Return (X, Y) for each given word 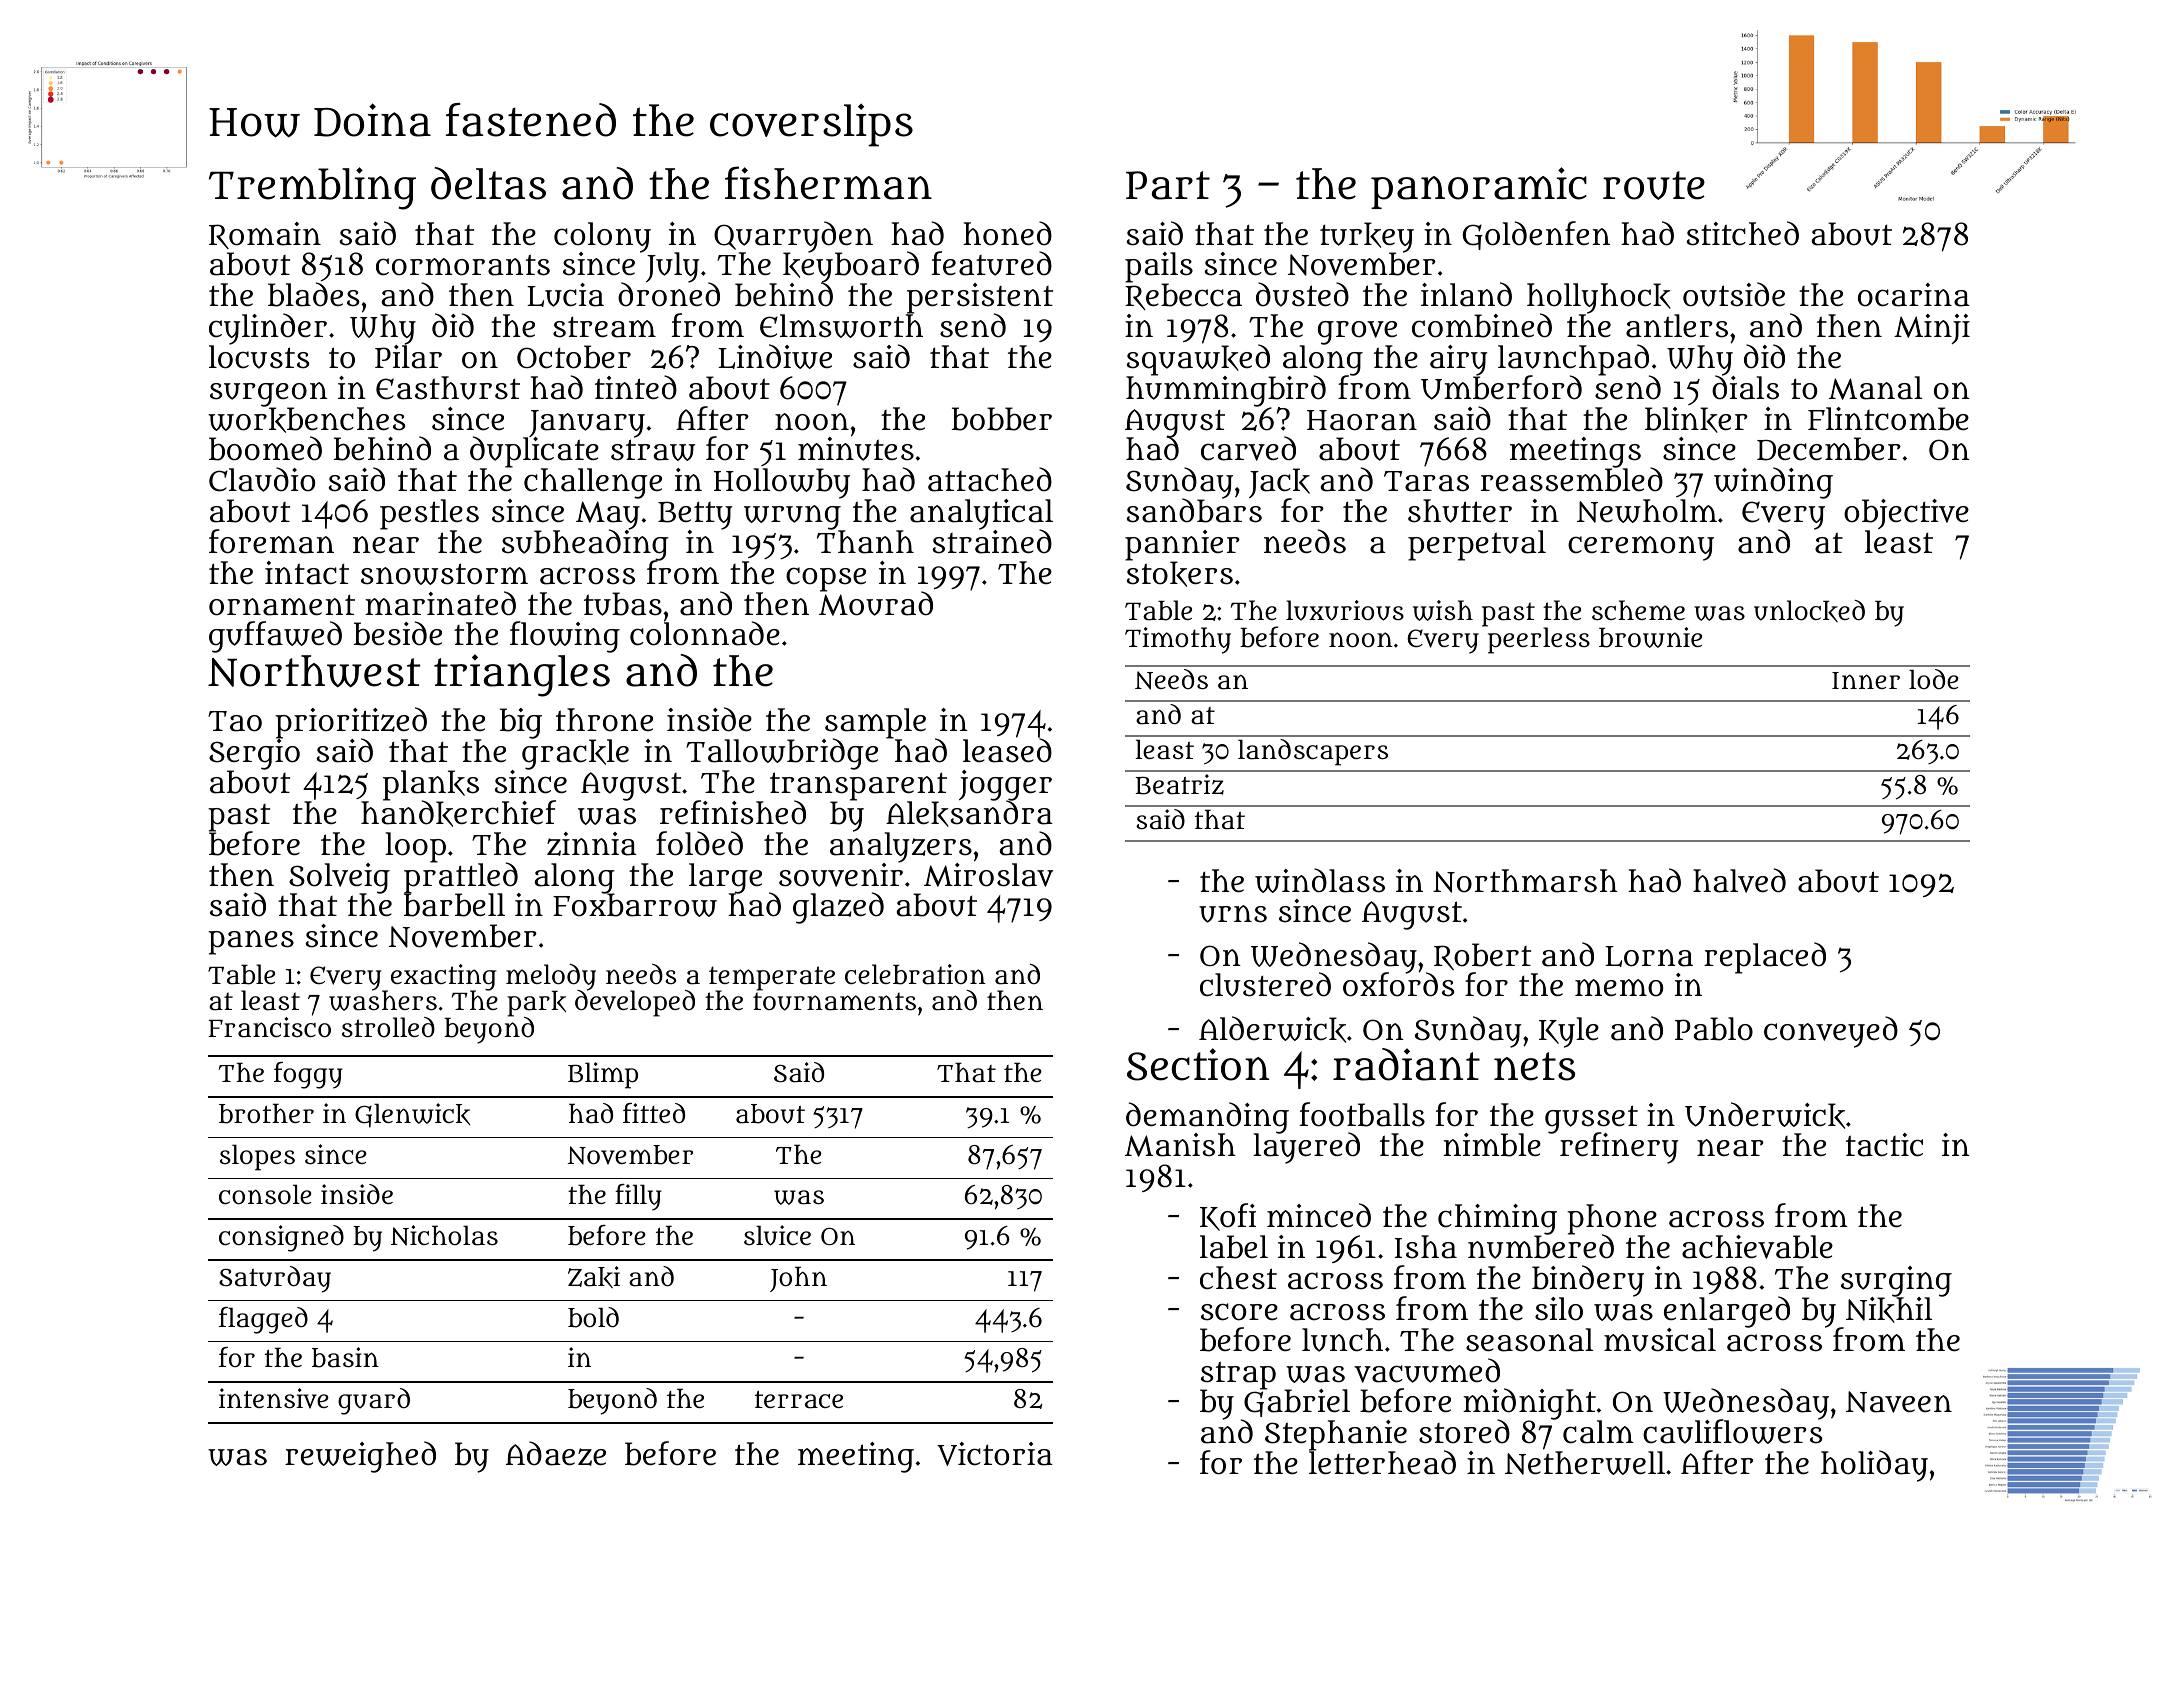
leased (1007, 751)
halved (1739, 880)
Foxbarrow (635, 905)
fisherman (828, 183)
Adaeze (556, 1453)
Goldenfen (1536, 235)
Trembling (312, 188)
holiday (1874, 1466)
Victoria (995, 1454)
